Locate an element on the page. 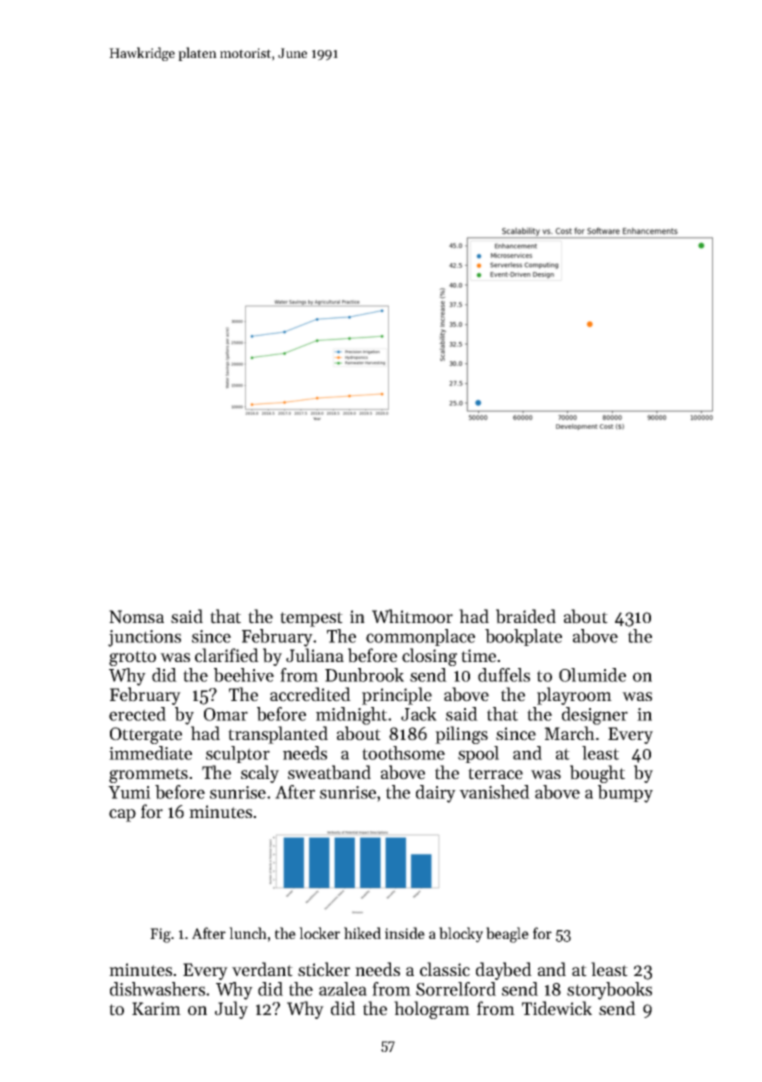 Image resolution: width=762 pixels, height=1082 pixels. Nomsa is located at coordinates (136, 617).
